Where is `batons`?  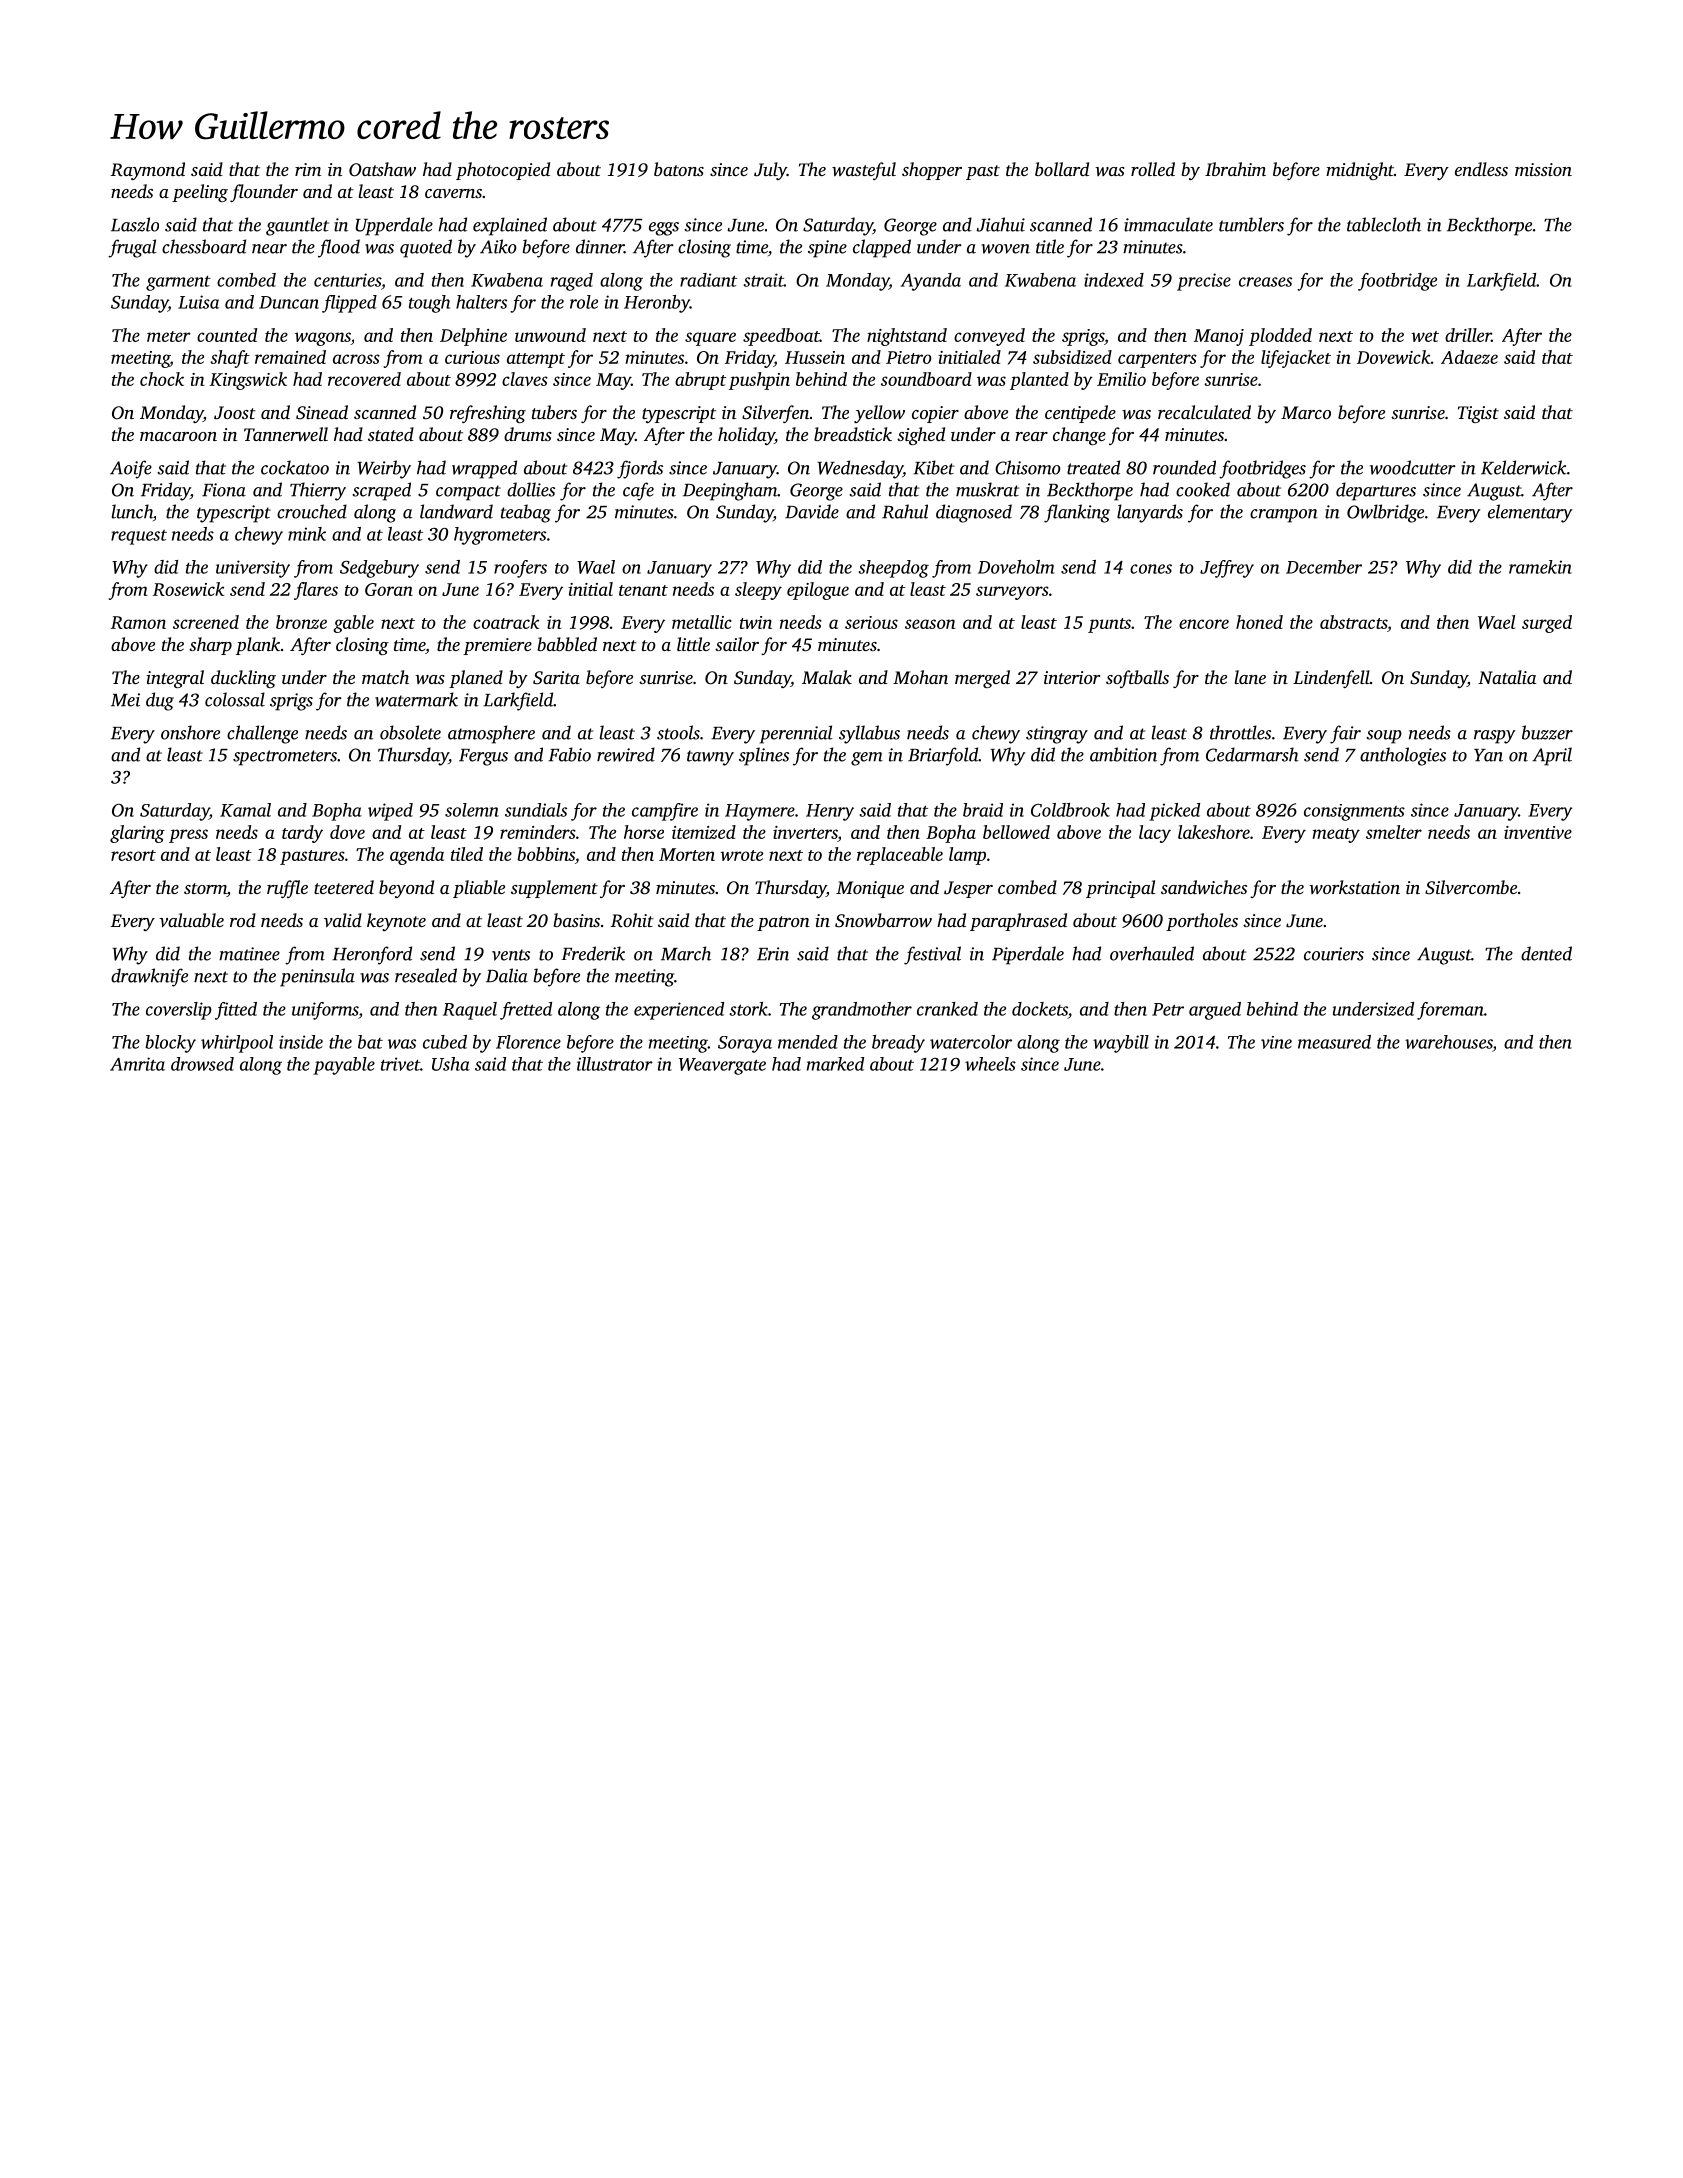
batons is located at coordinates (679, 169).
